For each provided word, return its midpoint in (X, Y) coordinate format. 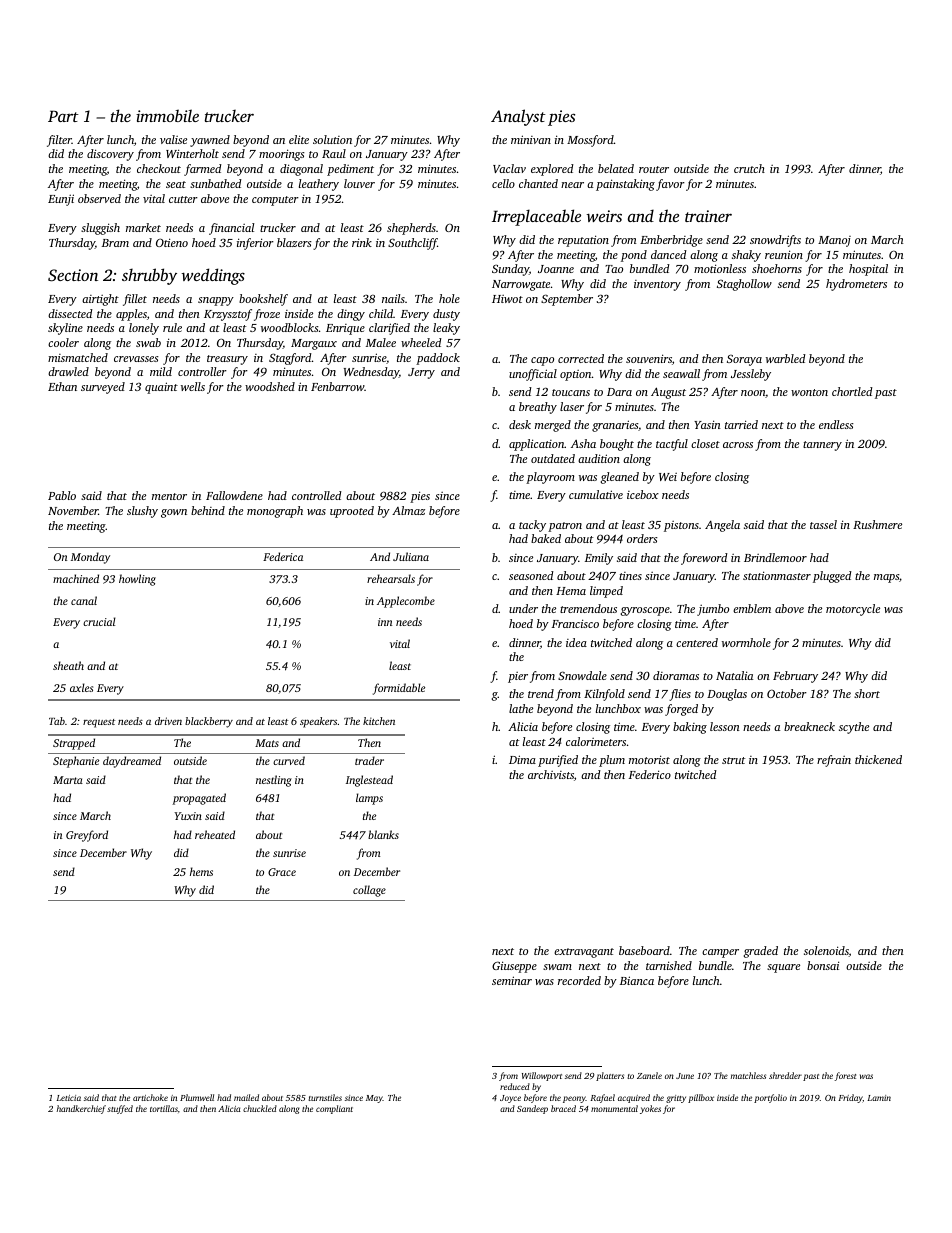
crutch (749, 168)
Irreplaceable (536, 217)
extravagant (584, 953)
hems (201, 871)
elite (299, 139)
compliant (334, 1109)
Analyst (518, 117)
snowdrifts (775, 241)
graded (761, 952)
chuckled (260, 1108)
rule (172, 327)
